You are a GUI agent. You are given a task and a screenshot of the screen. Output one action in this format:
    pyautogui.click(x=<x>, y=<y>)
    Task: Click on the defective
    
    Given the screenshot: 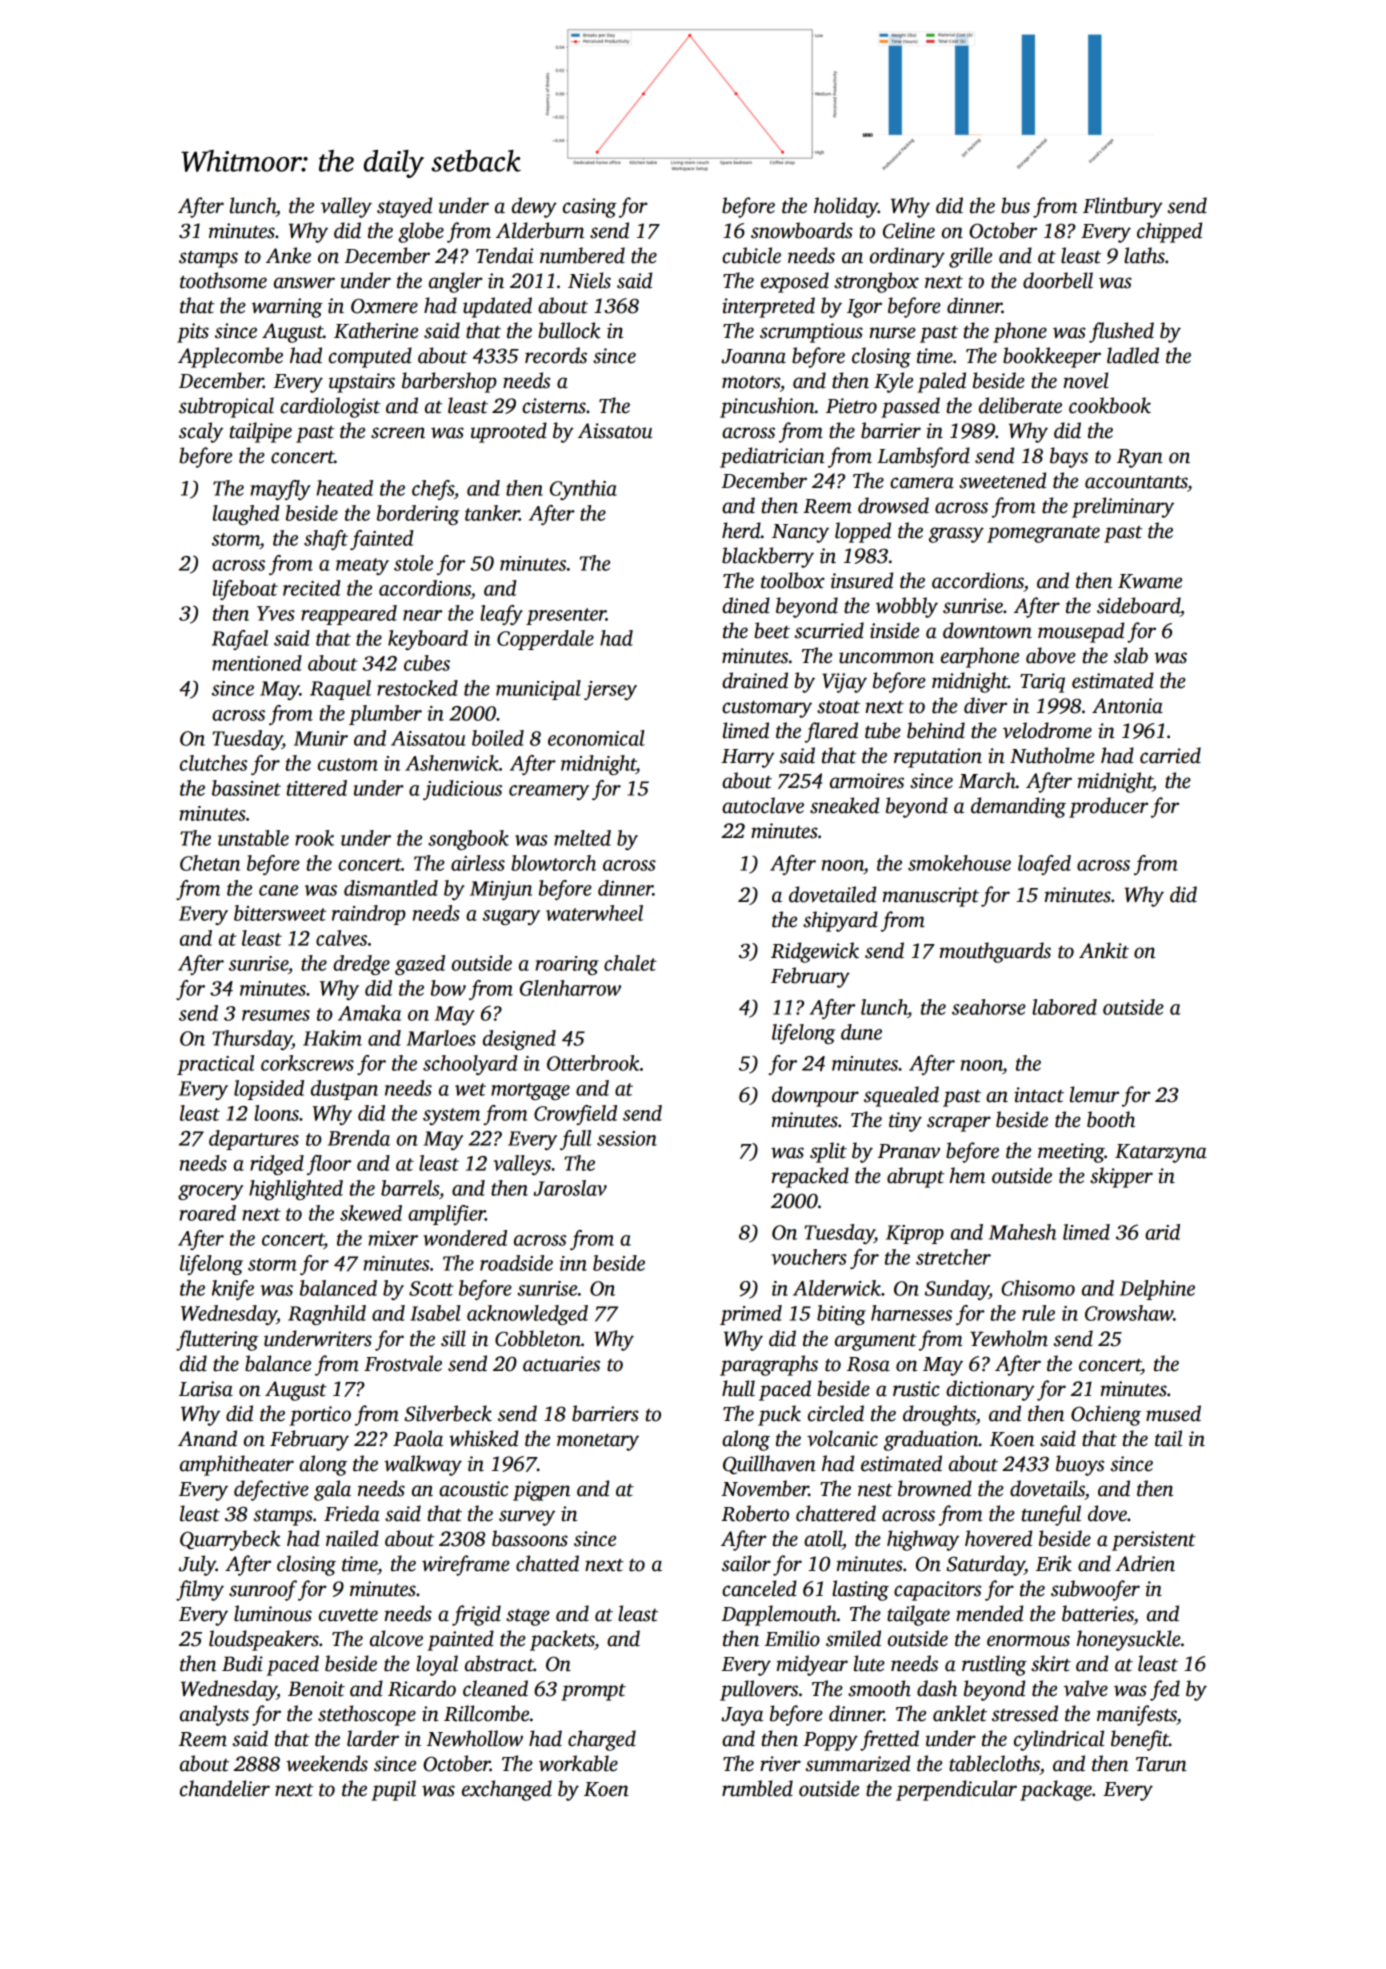 What is the action you would take?
    pyautogui.click(x=271, y=1490)
